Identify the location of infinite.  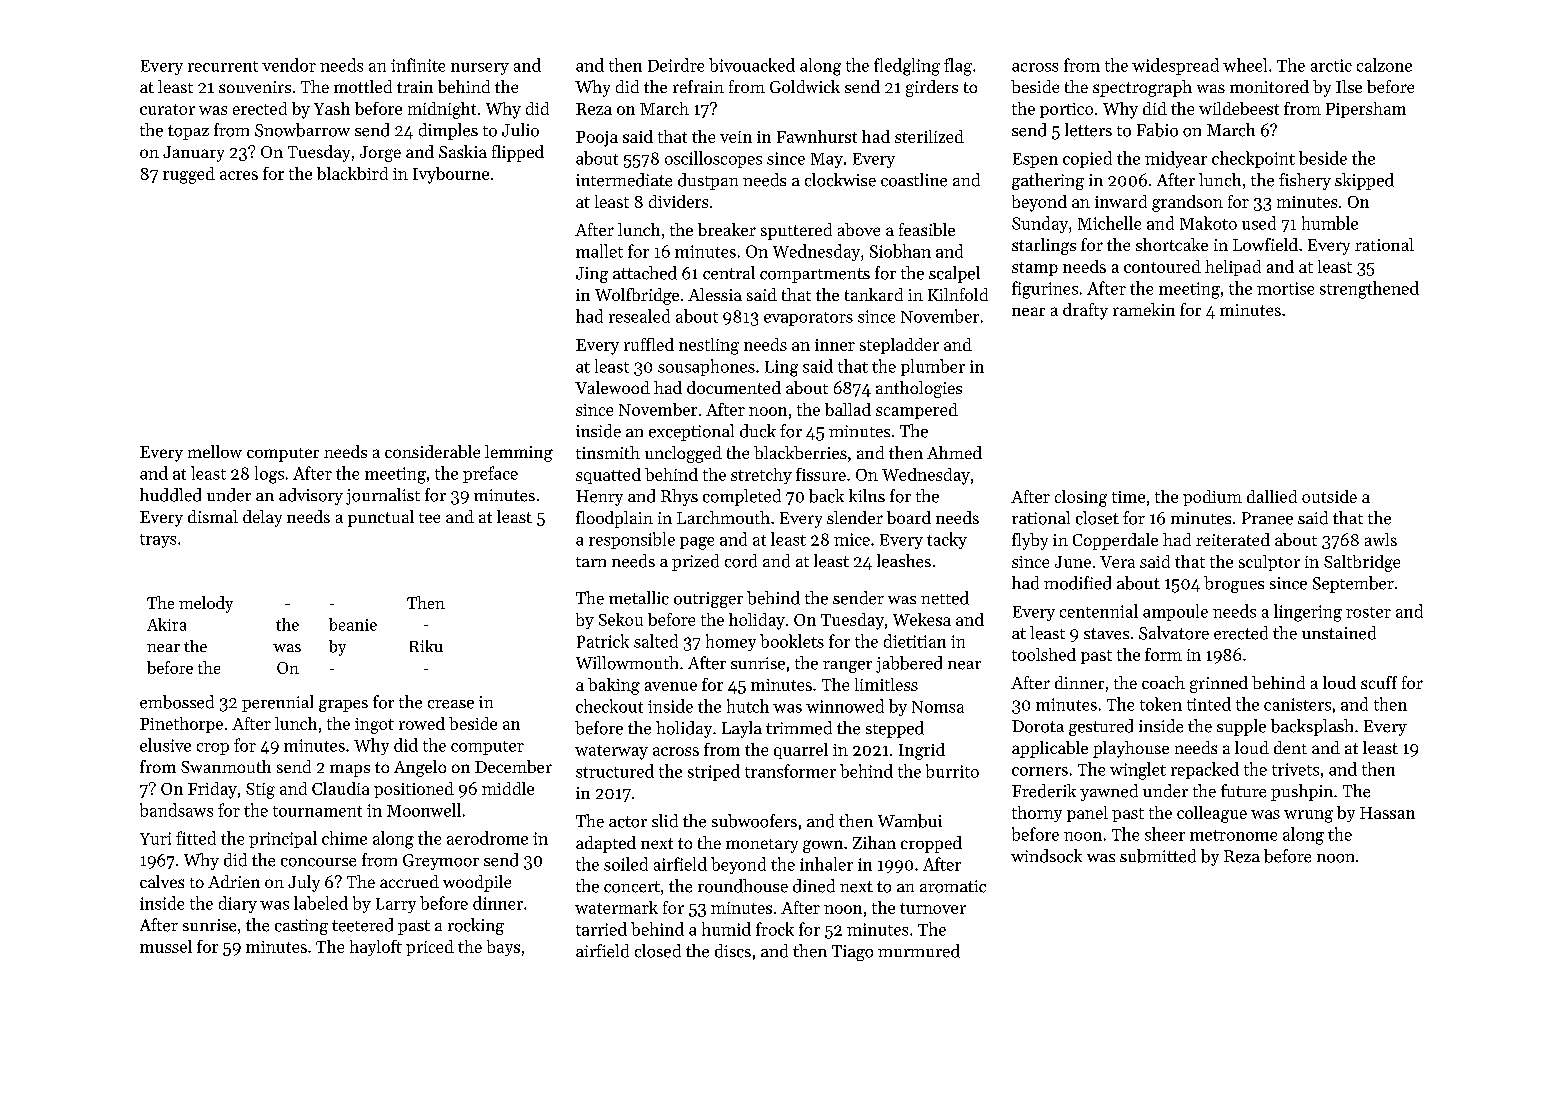
(418, 65).
